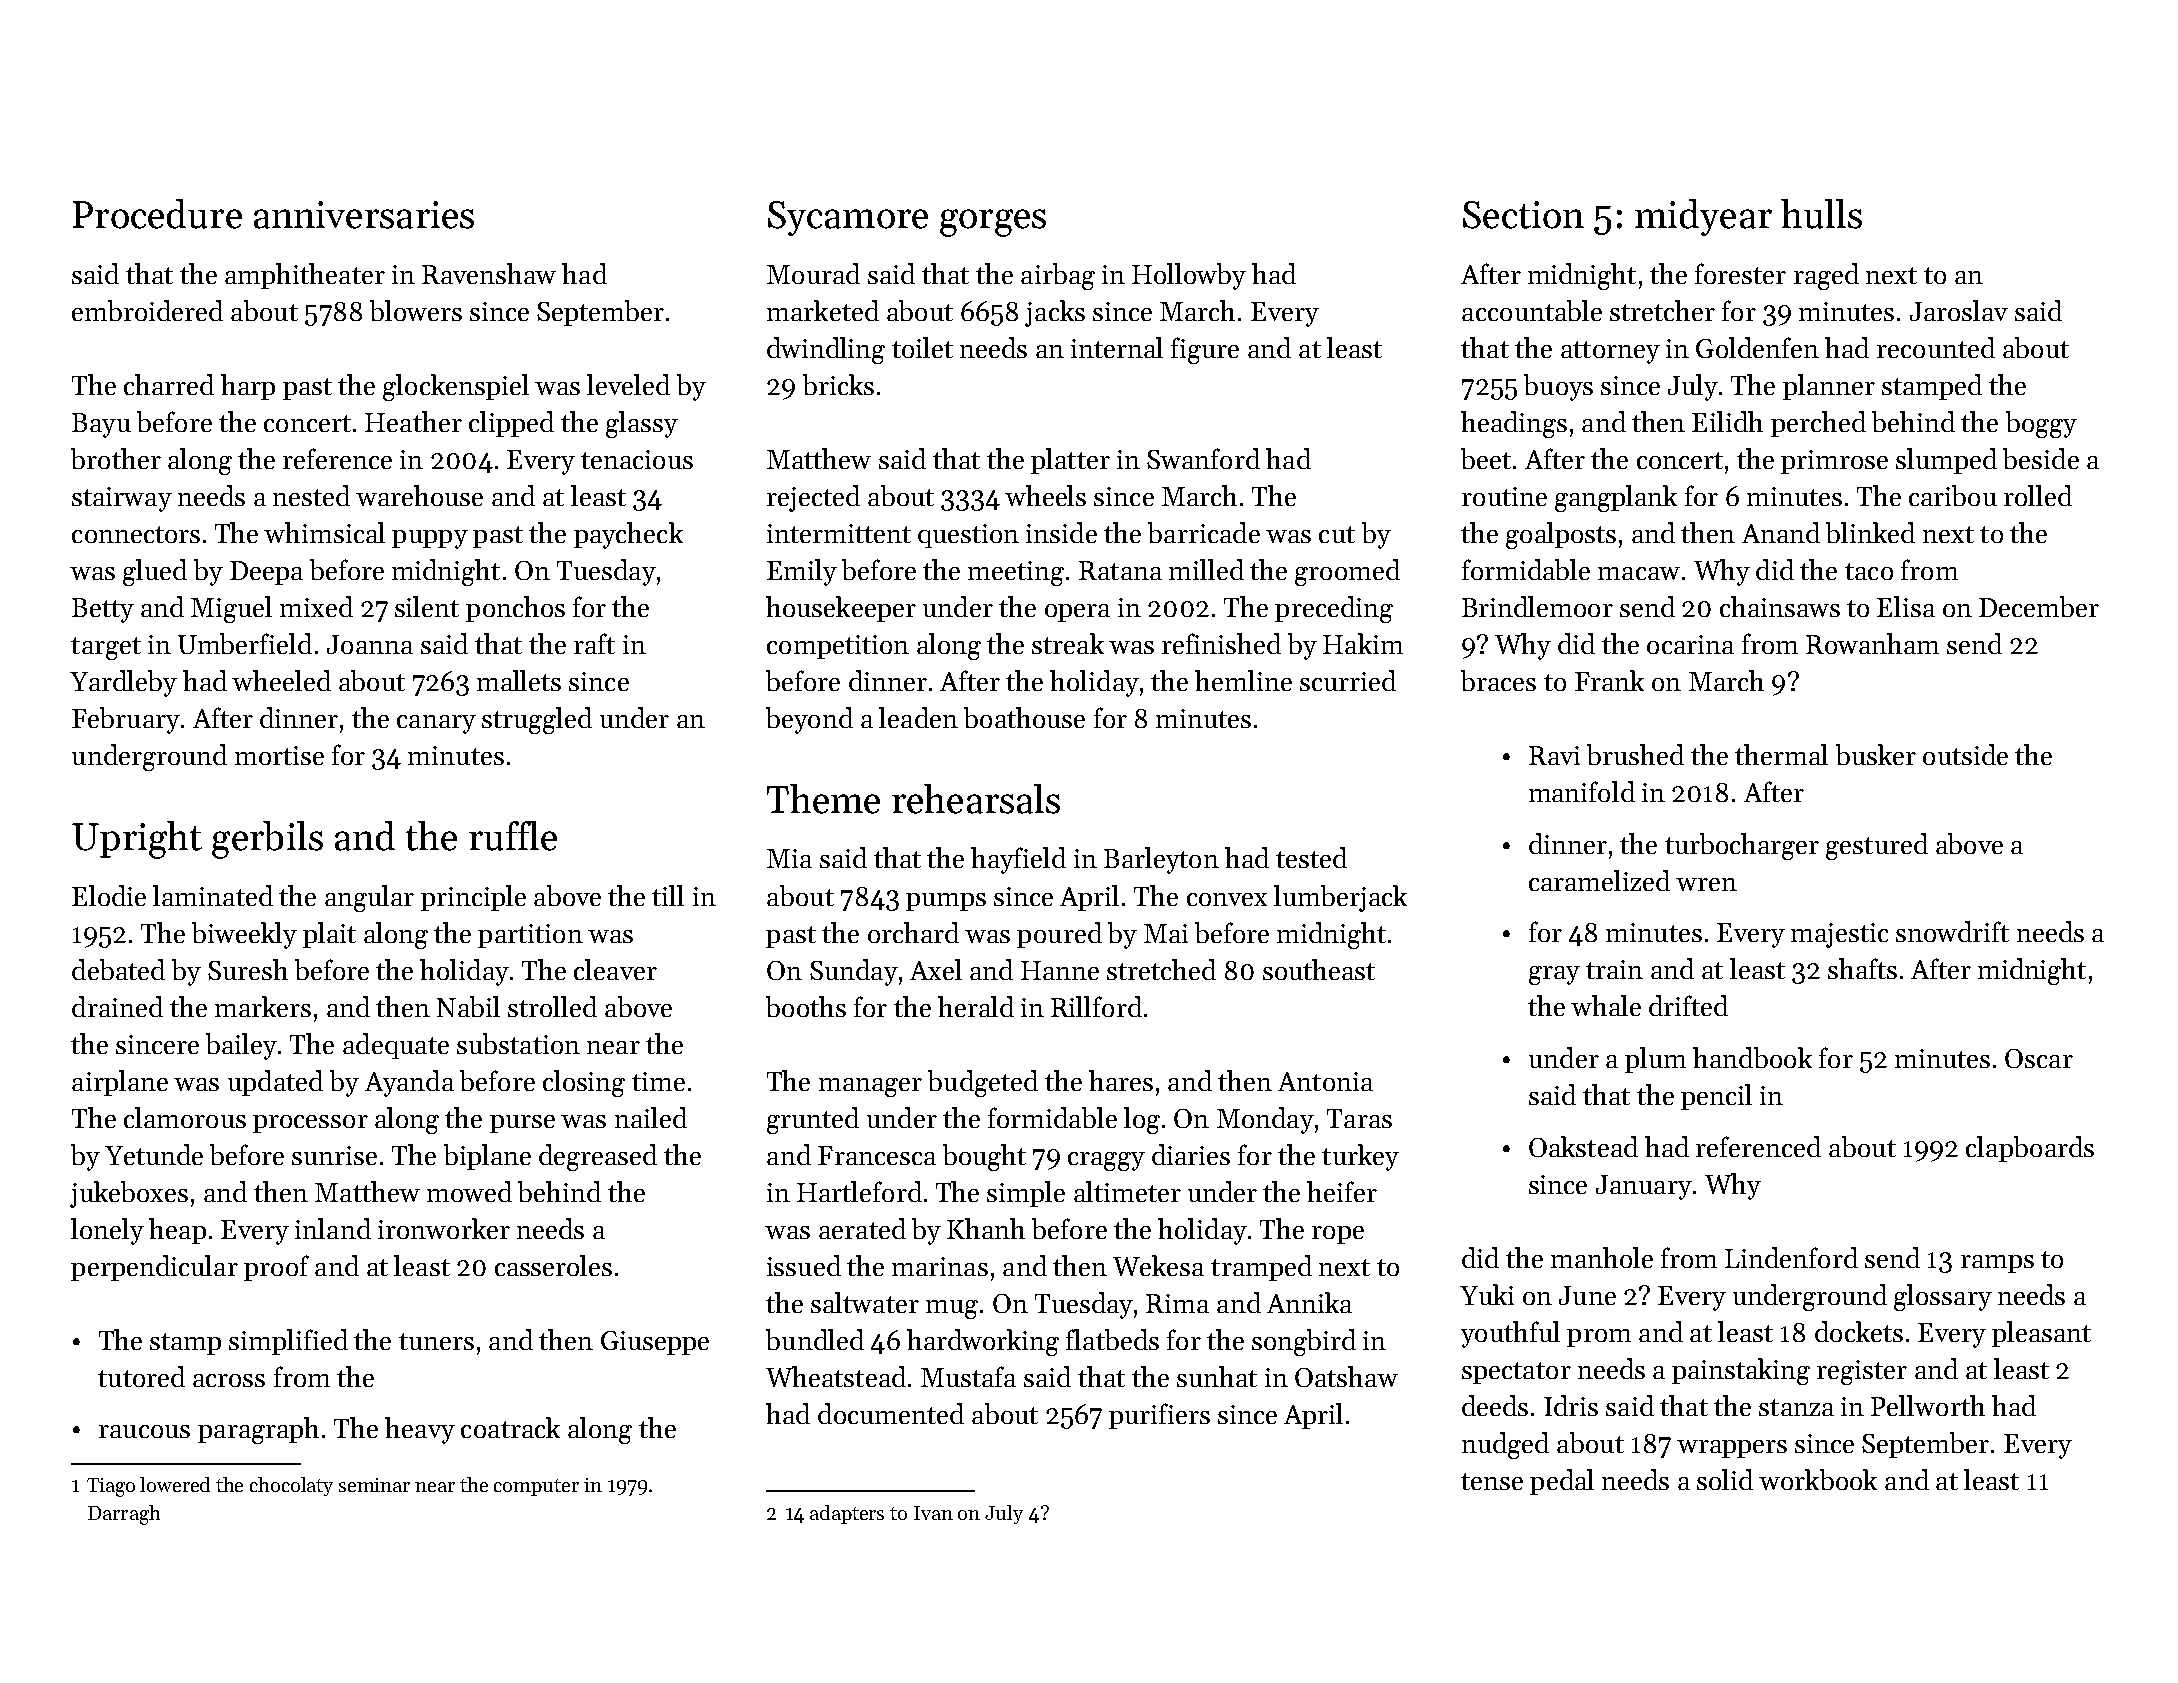 The image size is (2178, 1683). I want to click on nudged, so click(1505, 1445).
